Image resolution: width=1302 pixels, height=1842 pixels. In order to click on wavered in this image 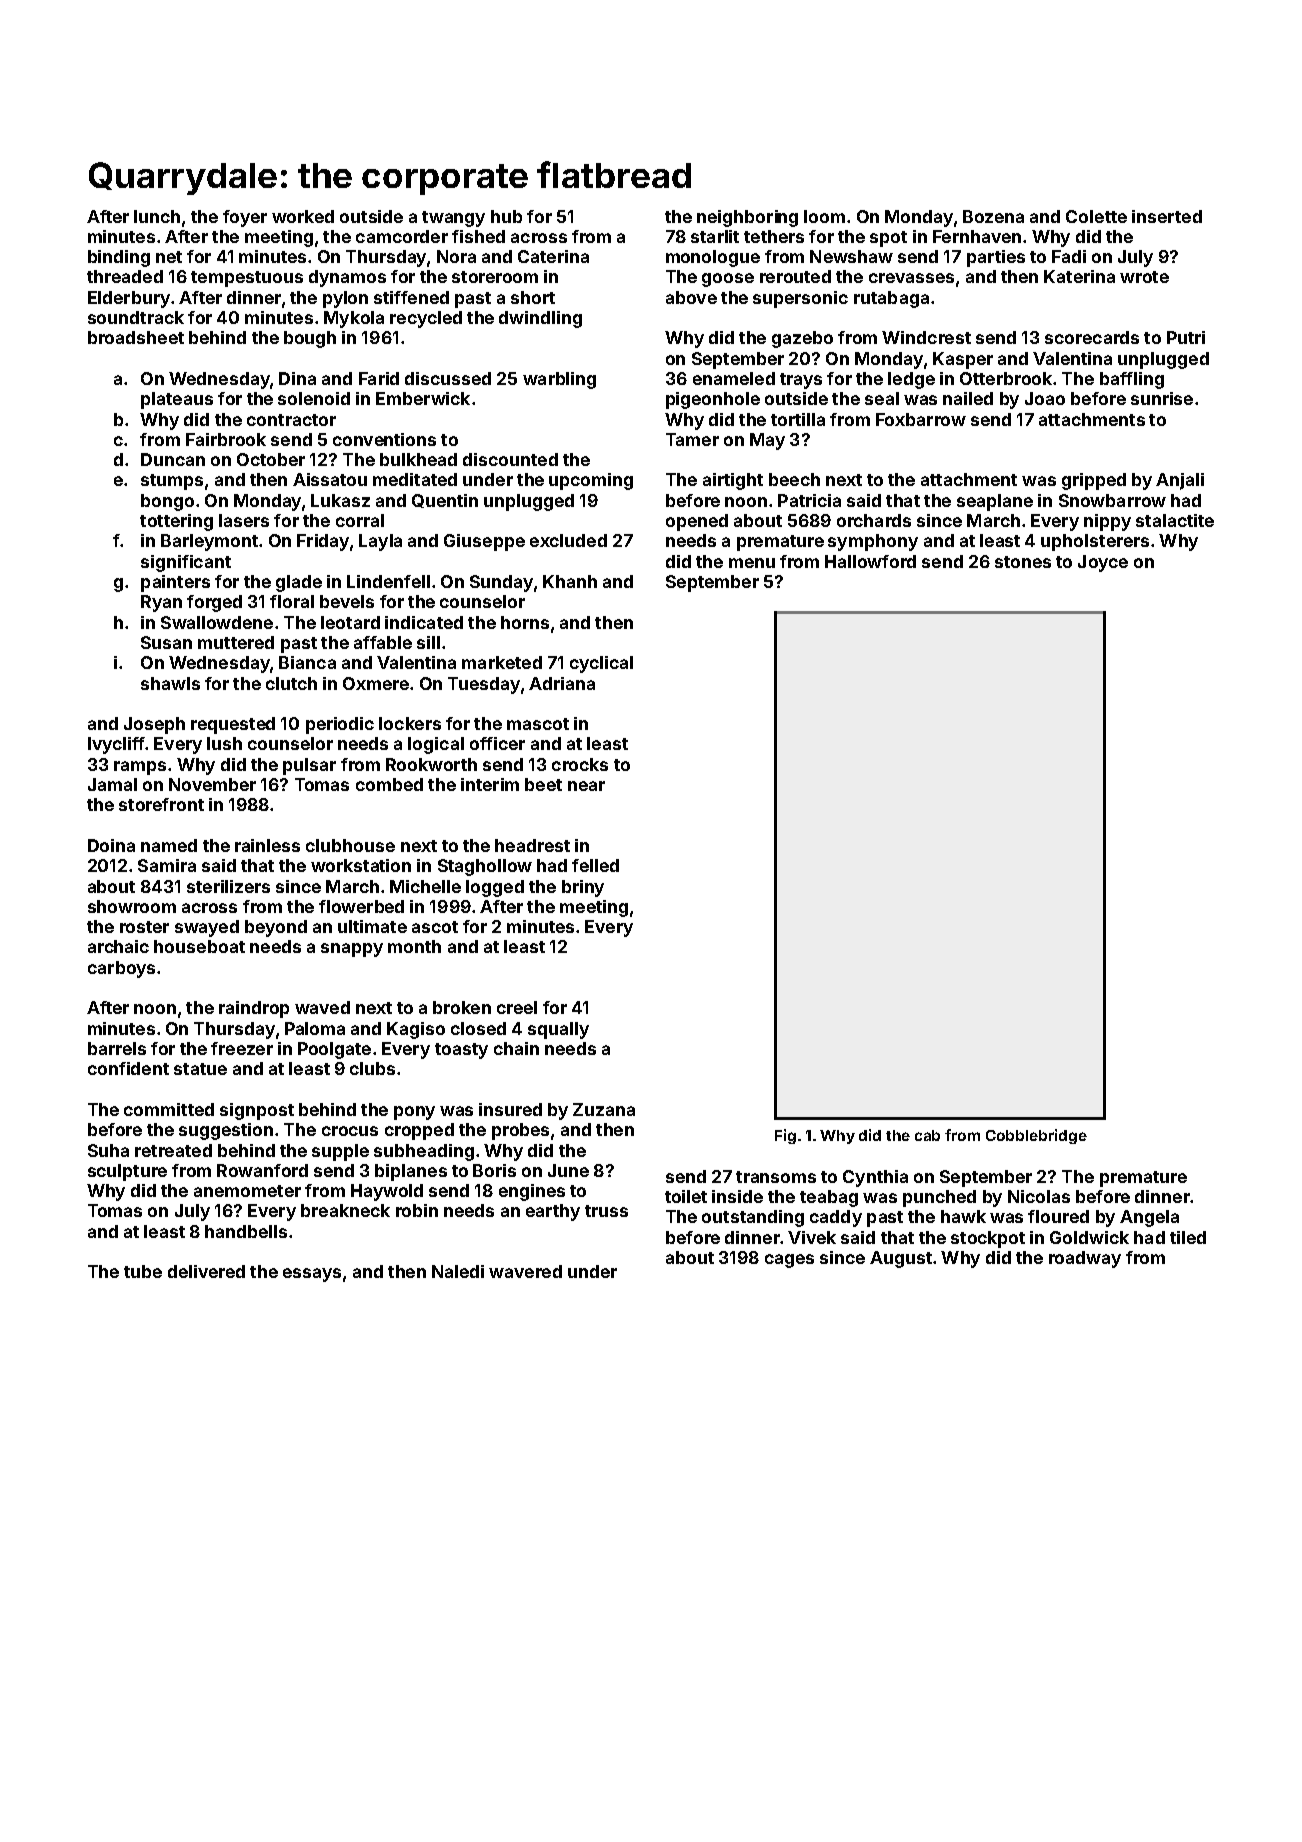, I will do `click(525, 1271)`.
